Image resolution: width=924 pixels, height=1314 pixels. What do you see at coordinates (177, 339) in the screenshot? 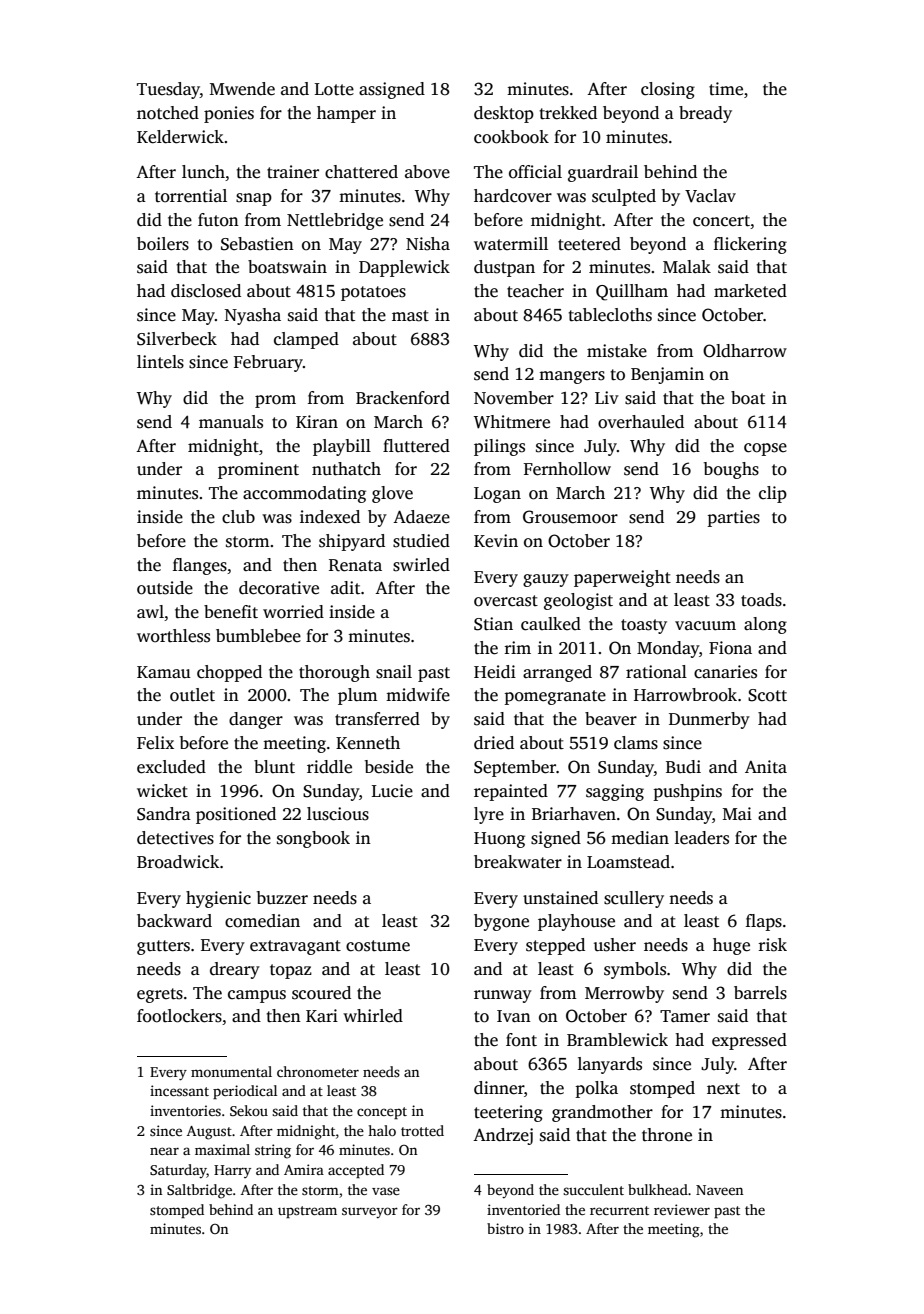
I see `Silverbeck` at bounding box center [177, 339].
